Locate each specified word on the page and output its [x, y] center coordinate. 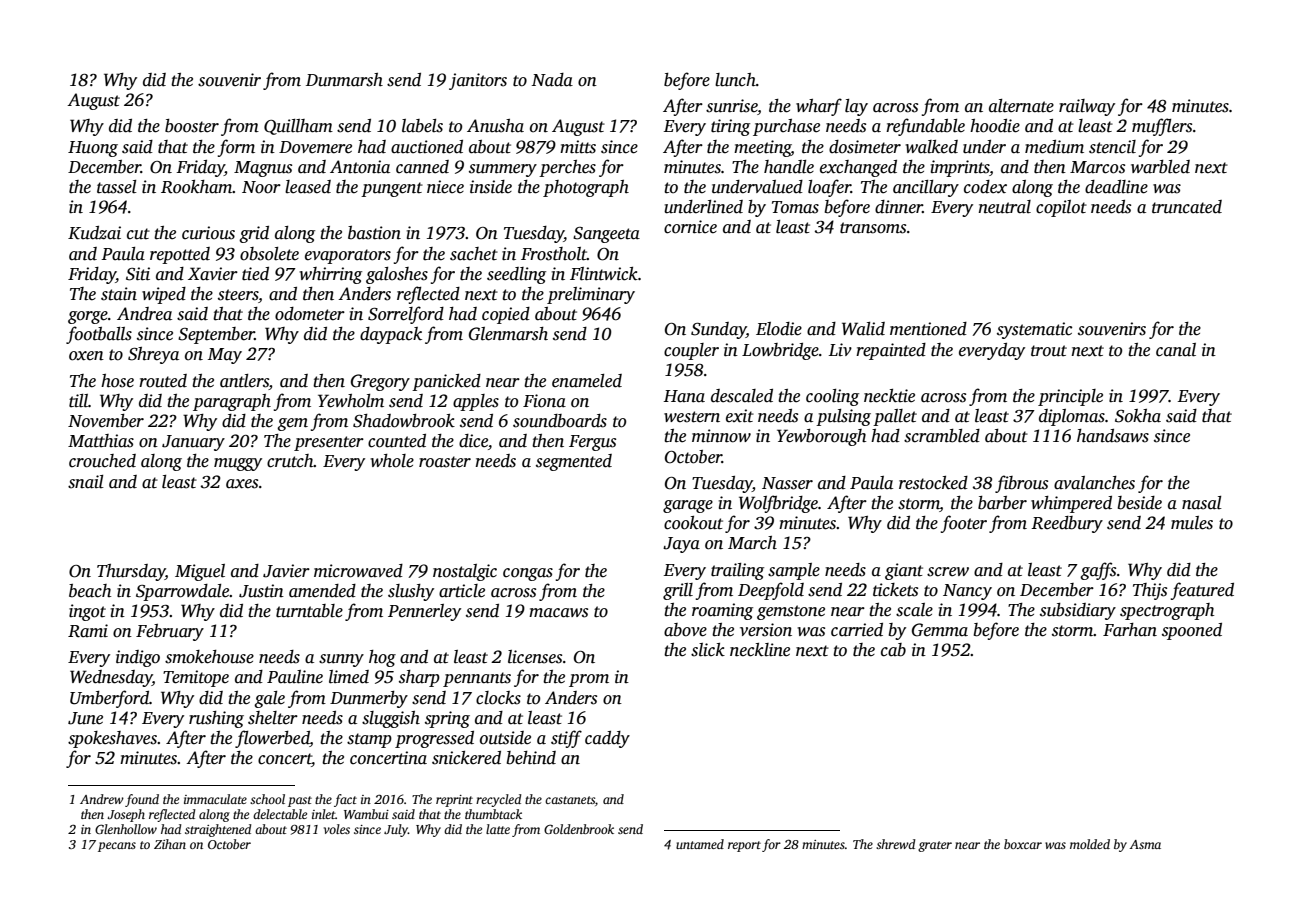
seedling [516, 275]
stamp [369, 740]
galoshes [397, 275]
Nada [552, 80]
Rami [88, 631]
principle [1070, 397]
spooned [1192, 631]
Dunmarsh [344, 80]
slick [708, 650]
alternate [1021, 106]
